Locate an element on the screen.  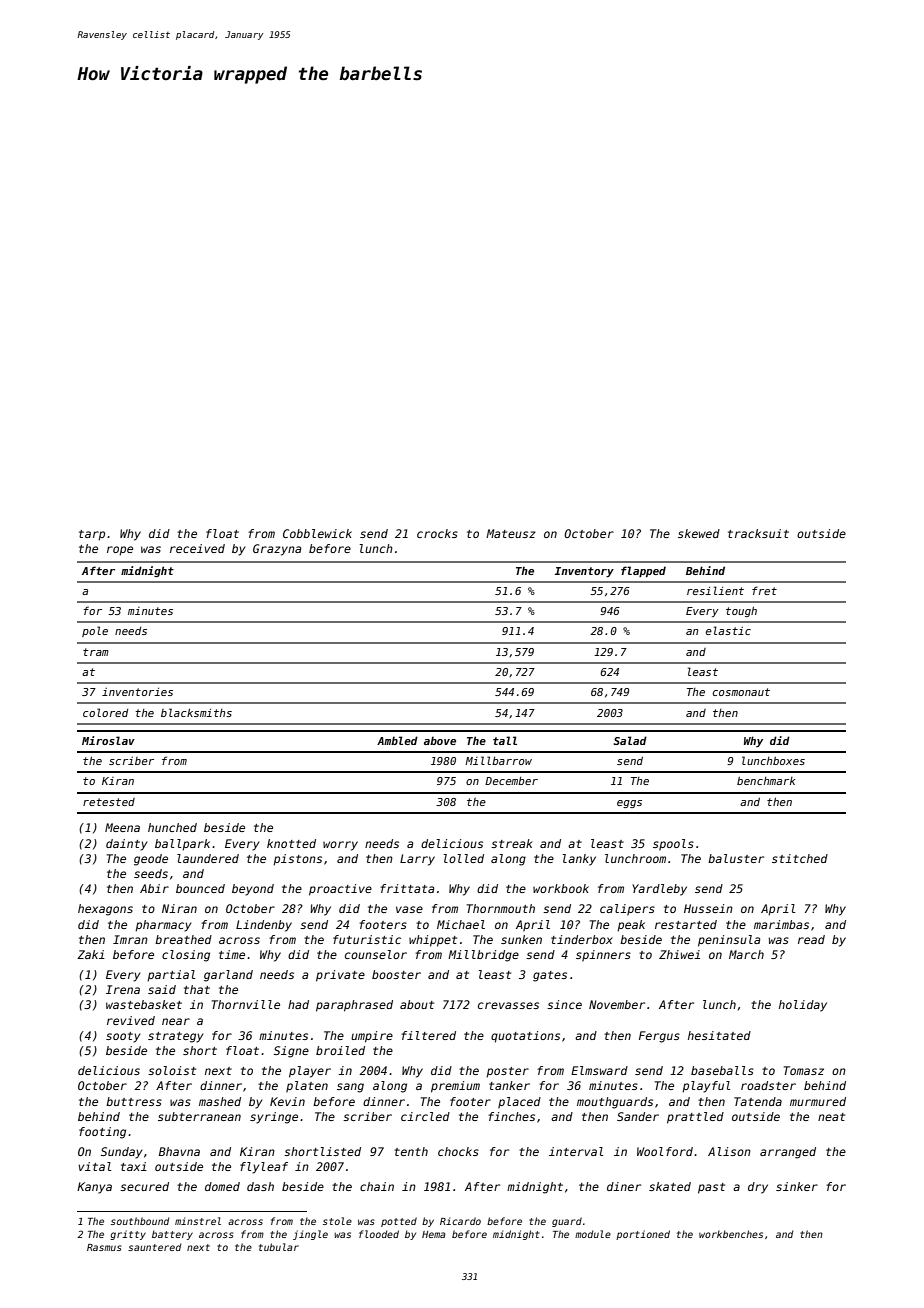
skewed is located at coordinates (699, 533).
